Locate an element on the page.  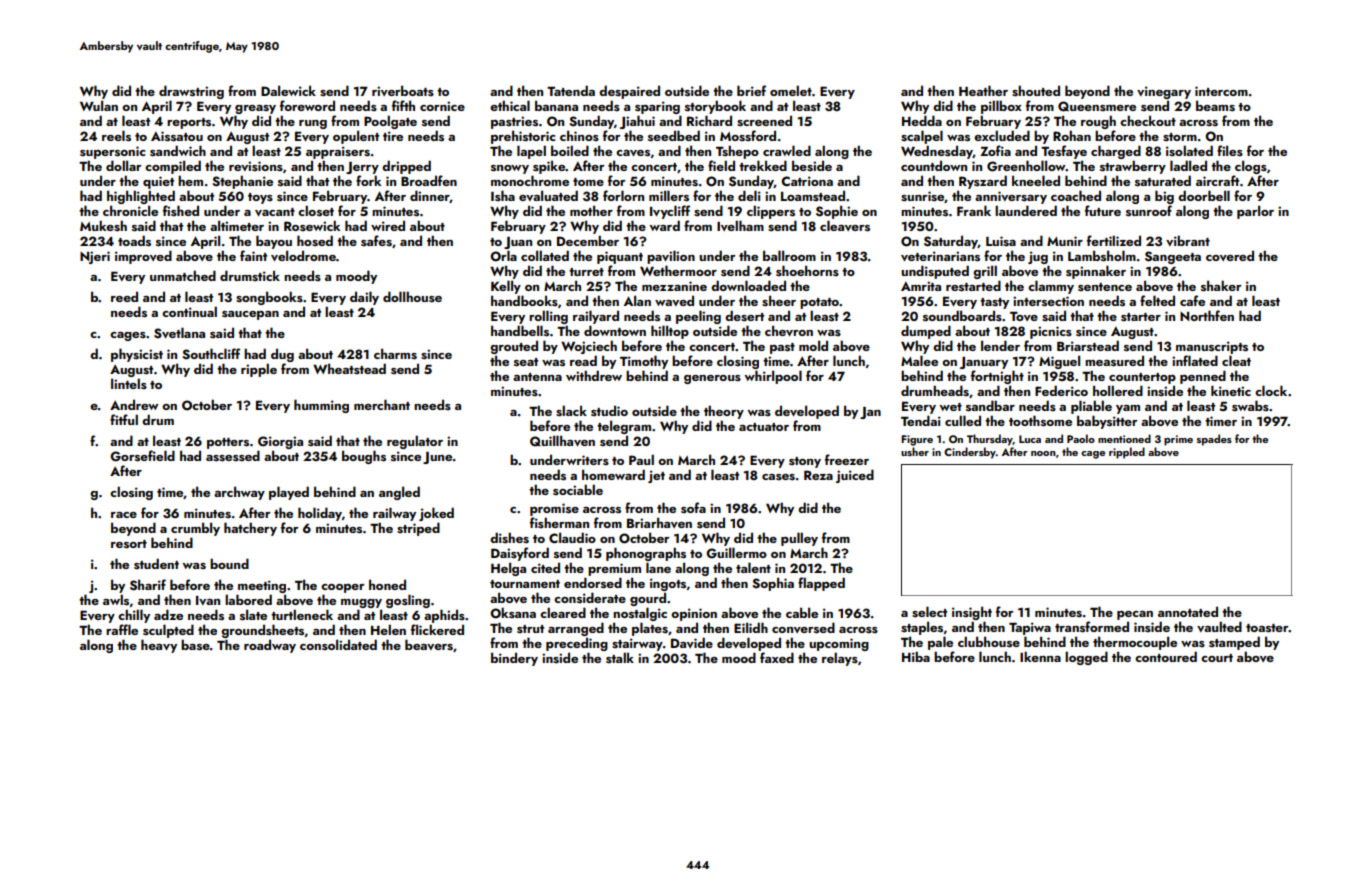
intercom is located at coordinates (1221, 91).
